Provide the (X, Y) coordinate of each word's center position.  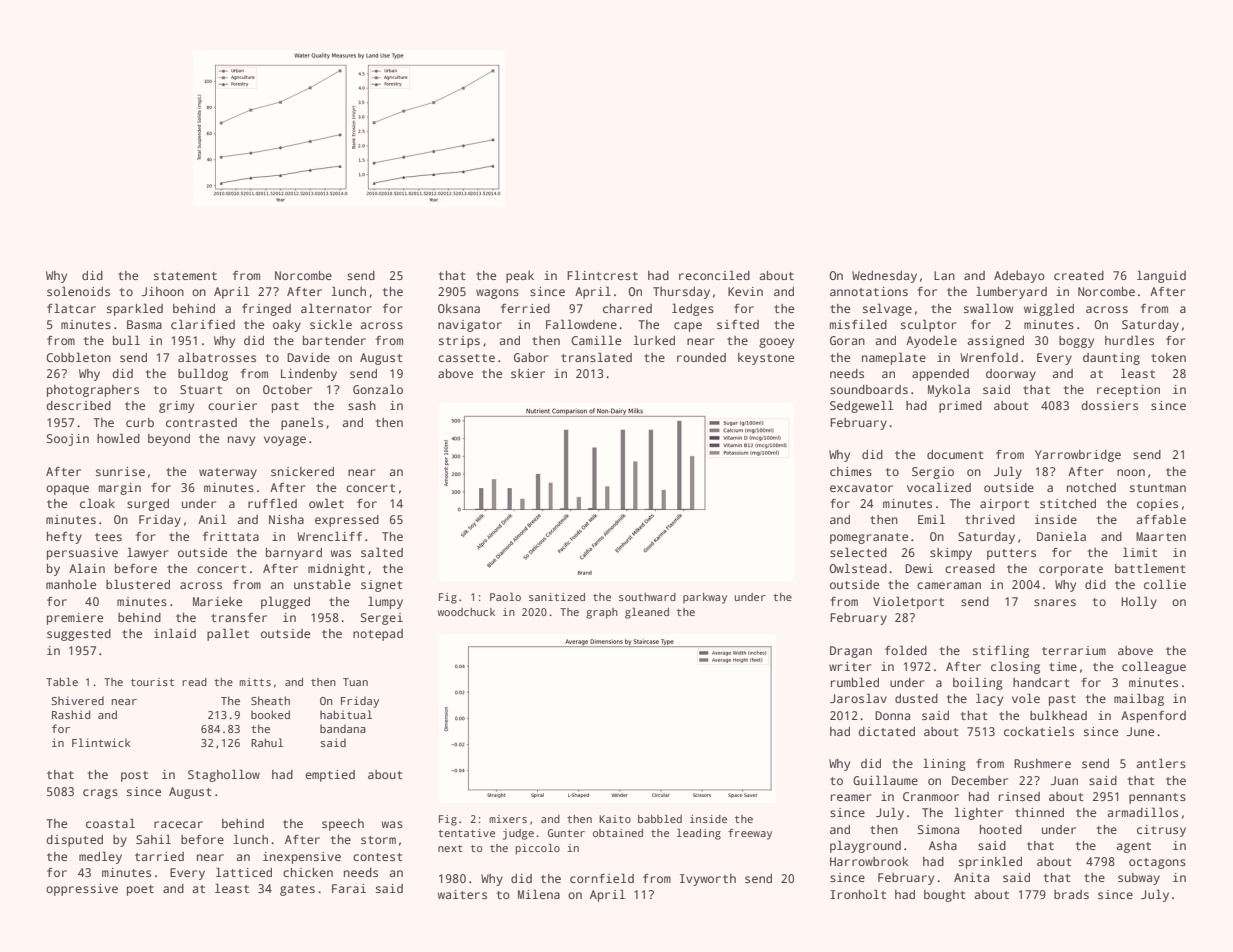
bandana (343, 728)
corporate (1071, 570)
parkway (705, 598)
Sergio (933, 473)
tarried (159, 856)
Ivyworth (708, 880)
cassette (466, 358)
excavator (861, 488)
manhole (71, 584)
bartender (334, 340)
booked (270, 714)
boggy (1076, 342)
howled (118, 438)
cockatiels (1039, 731)
